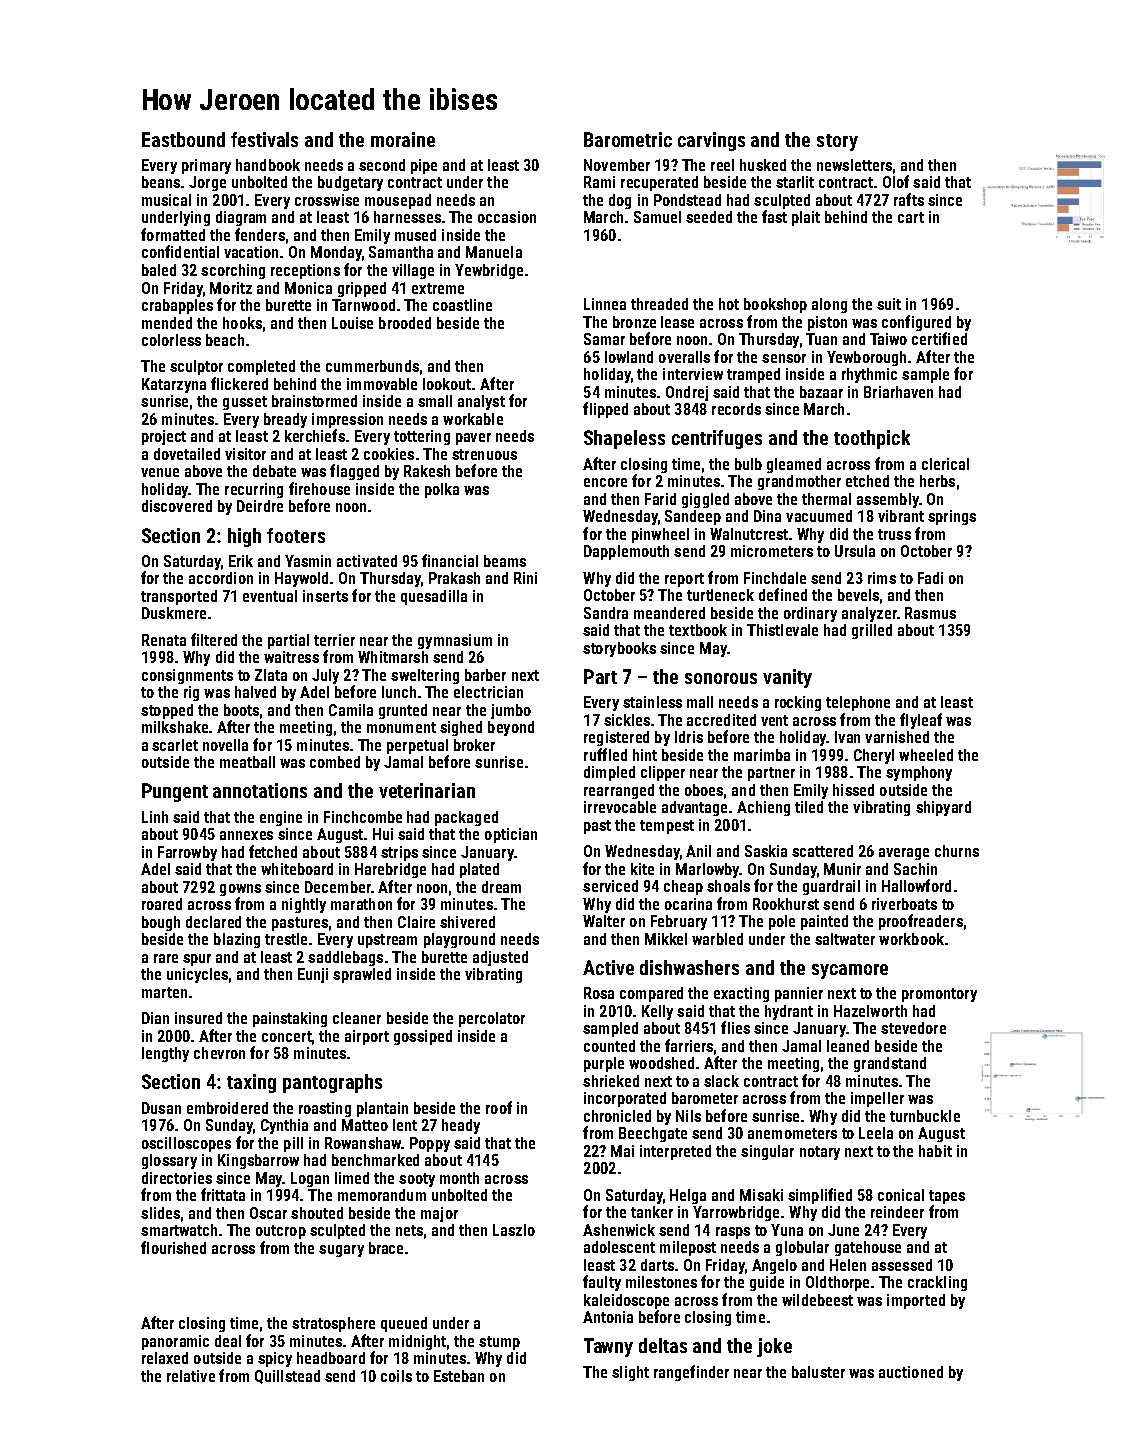 The height and width of the page is (1454, 1123). What do you see at coordinates (608, 1317) in the page?
I see `Antonia` at bounding box center [608, 1317].
